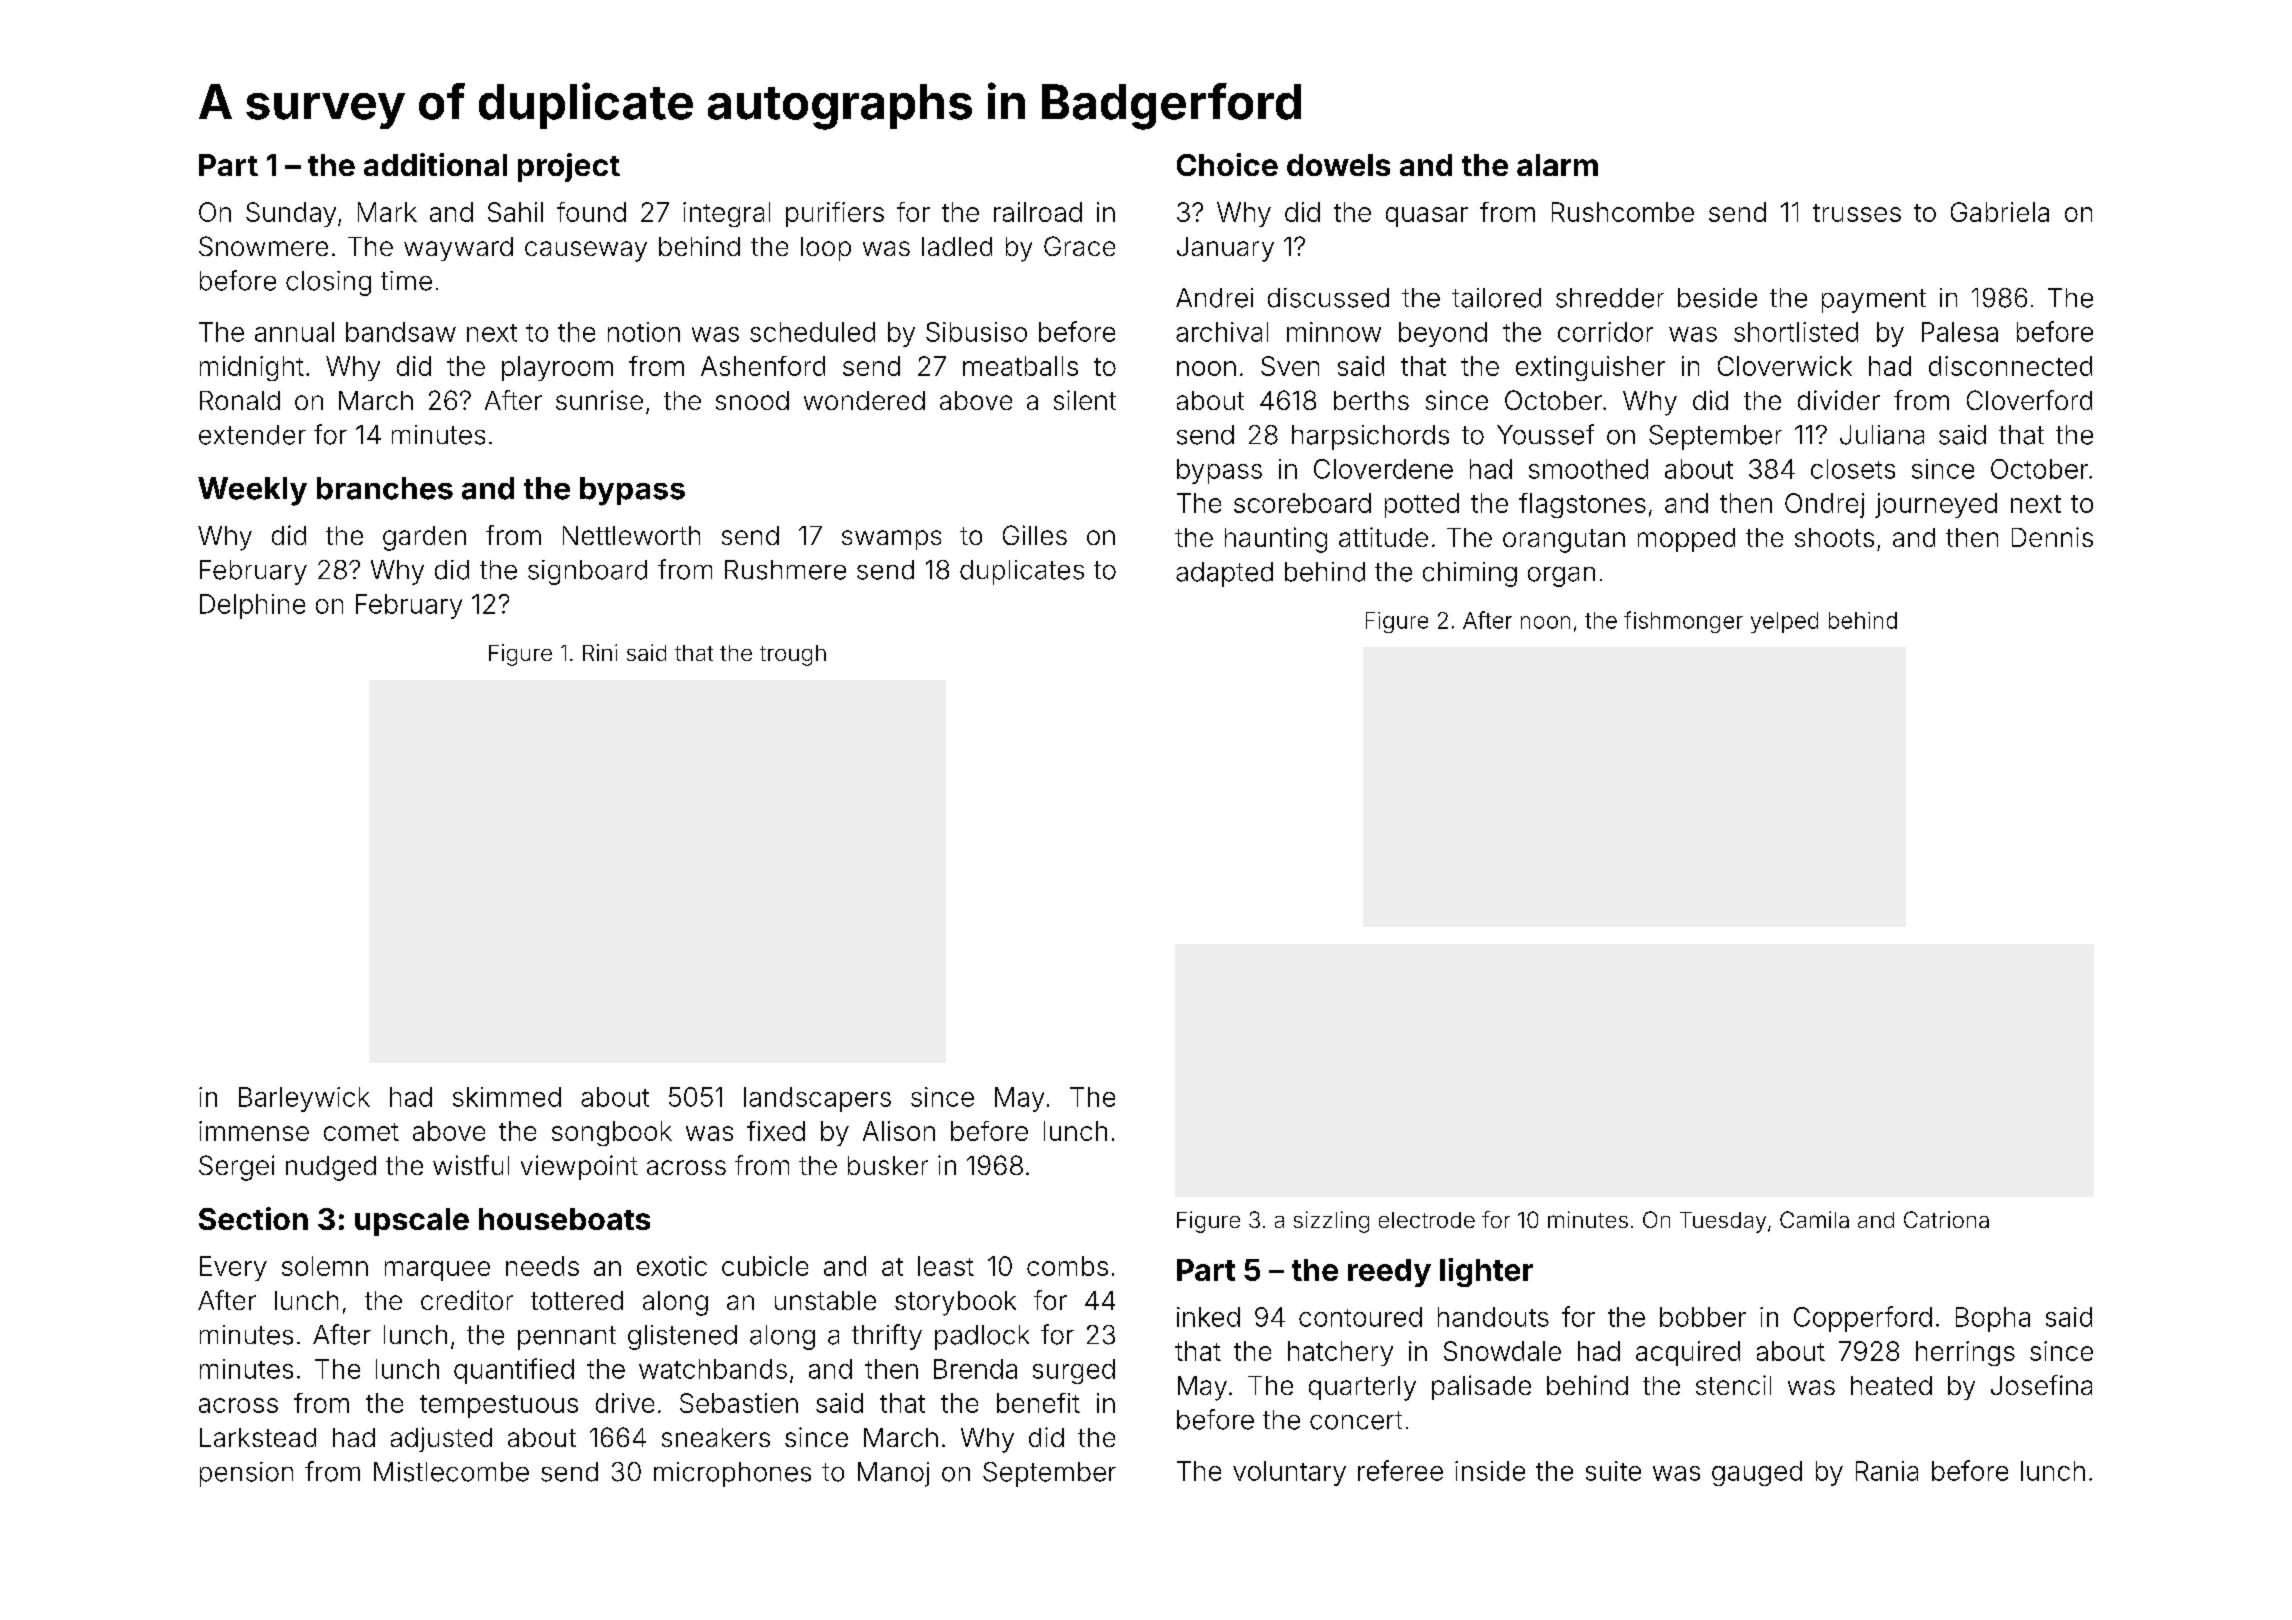 The height and width of the screenshot is (1620, 2292). I want to click on landscapers, so click(817, 1099).
